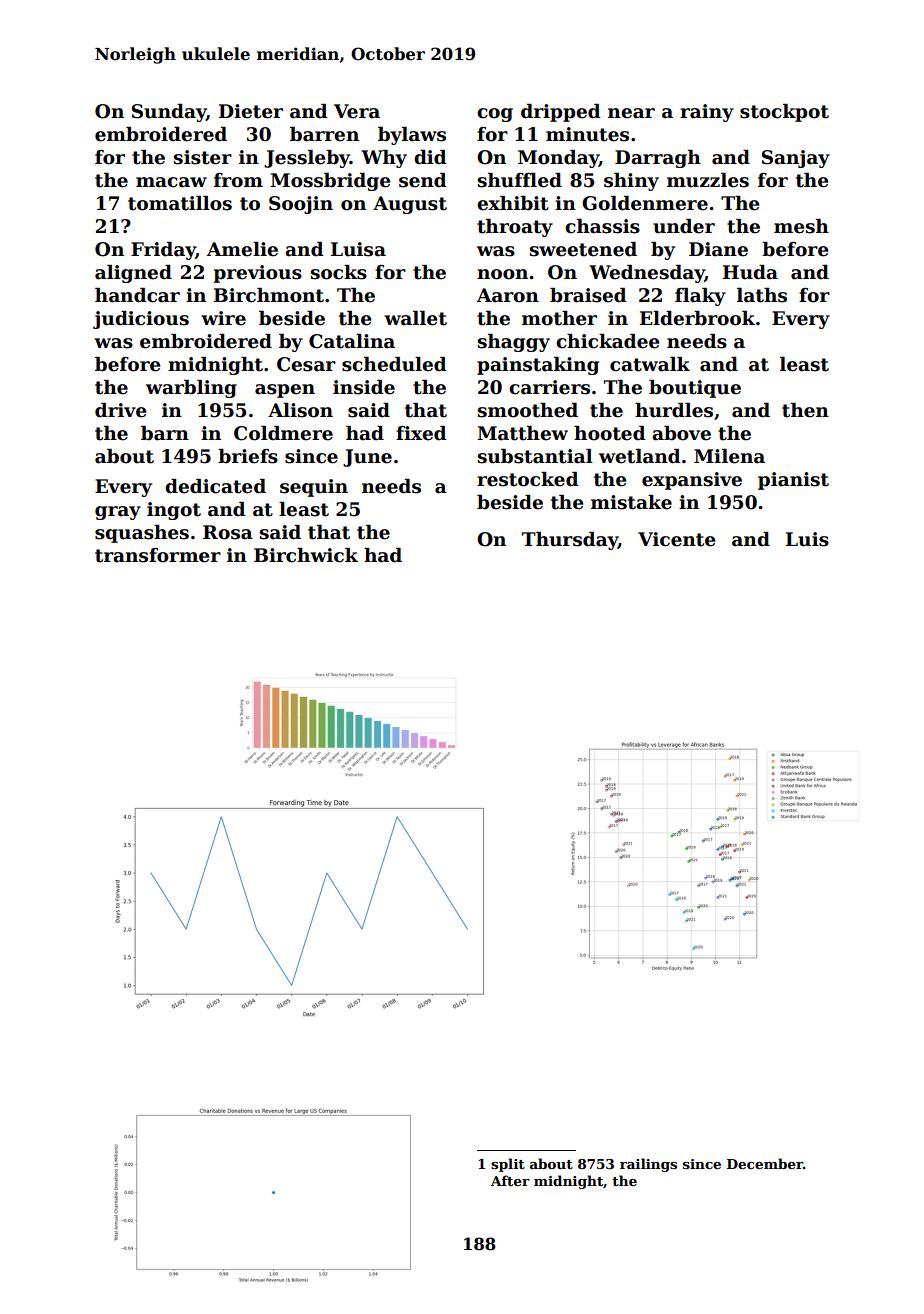 This screenshot has height=1314, width=924. Describe the element at coordinates (648, 1165) in the screenshot. I see `railings` at that location.
